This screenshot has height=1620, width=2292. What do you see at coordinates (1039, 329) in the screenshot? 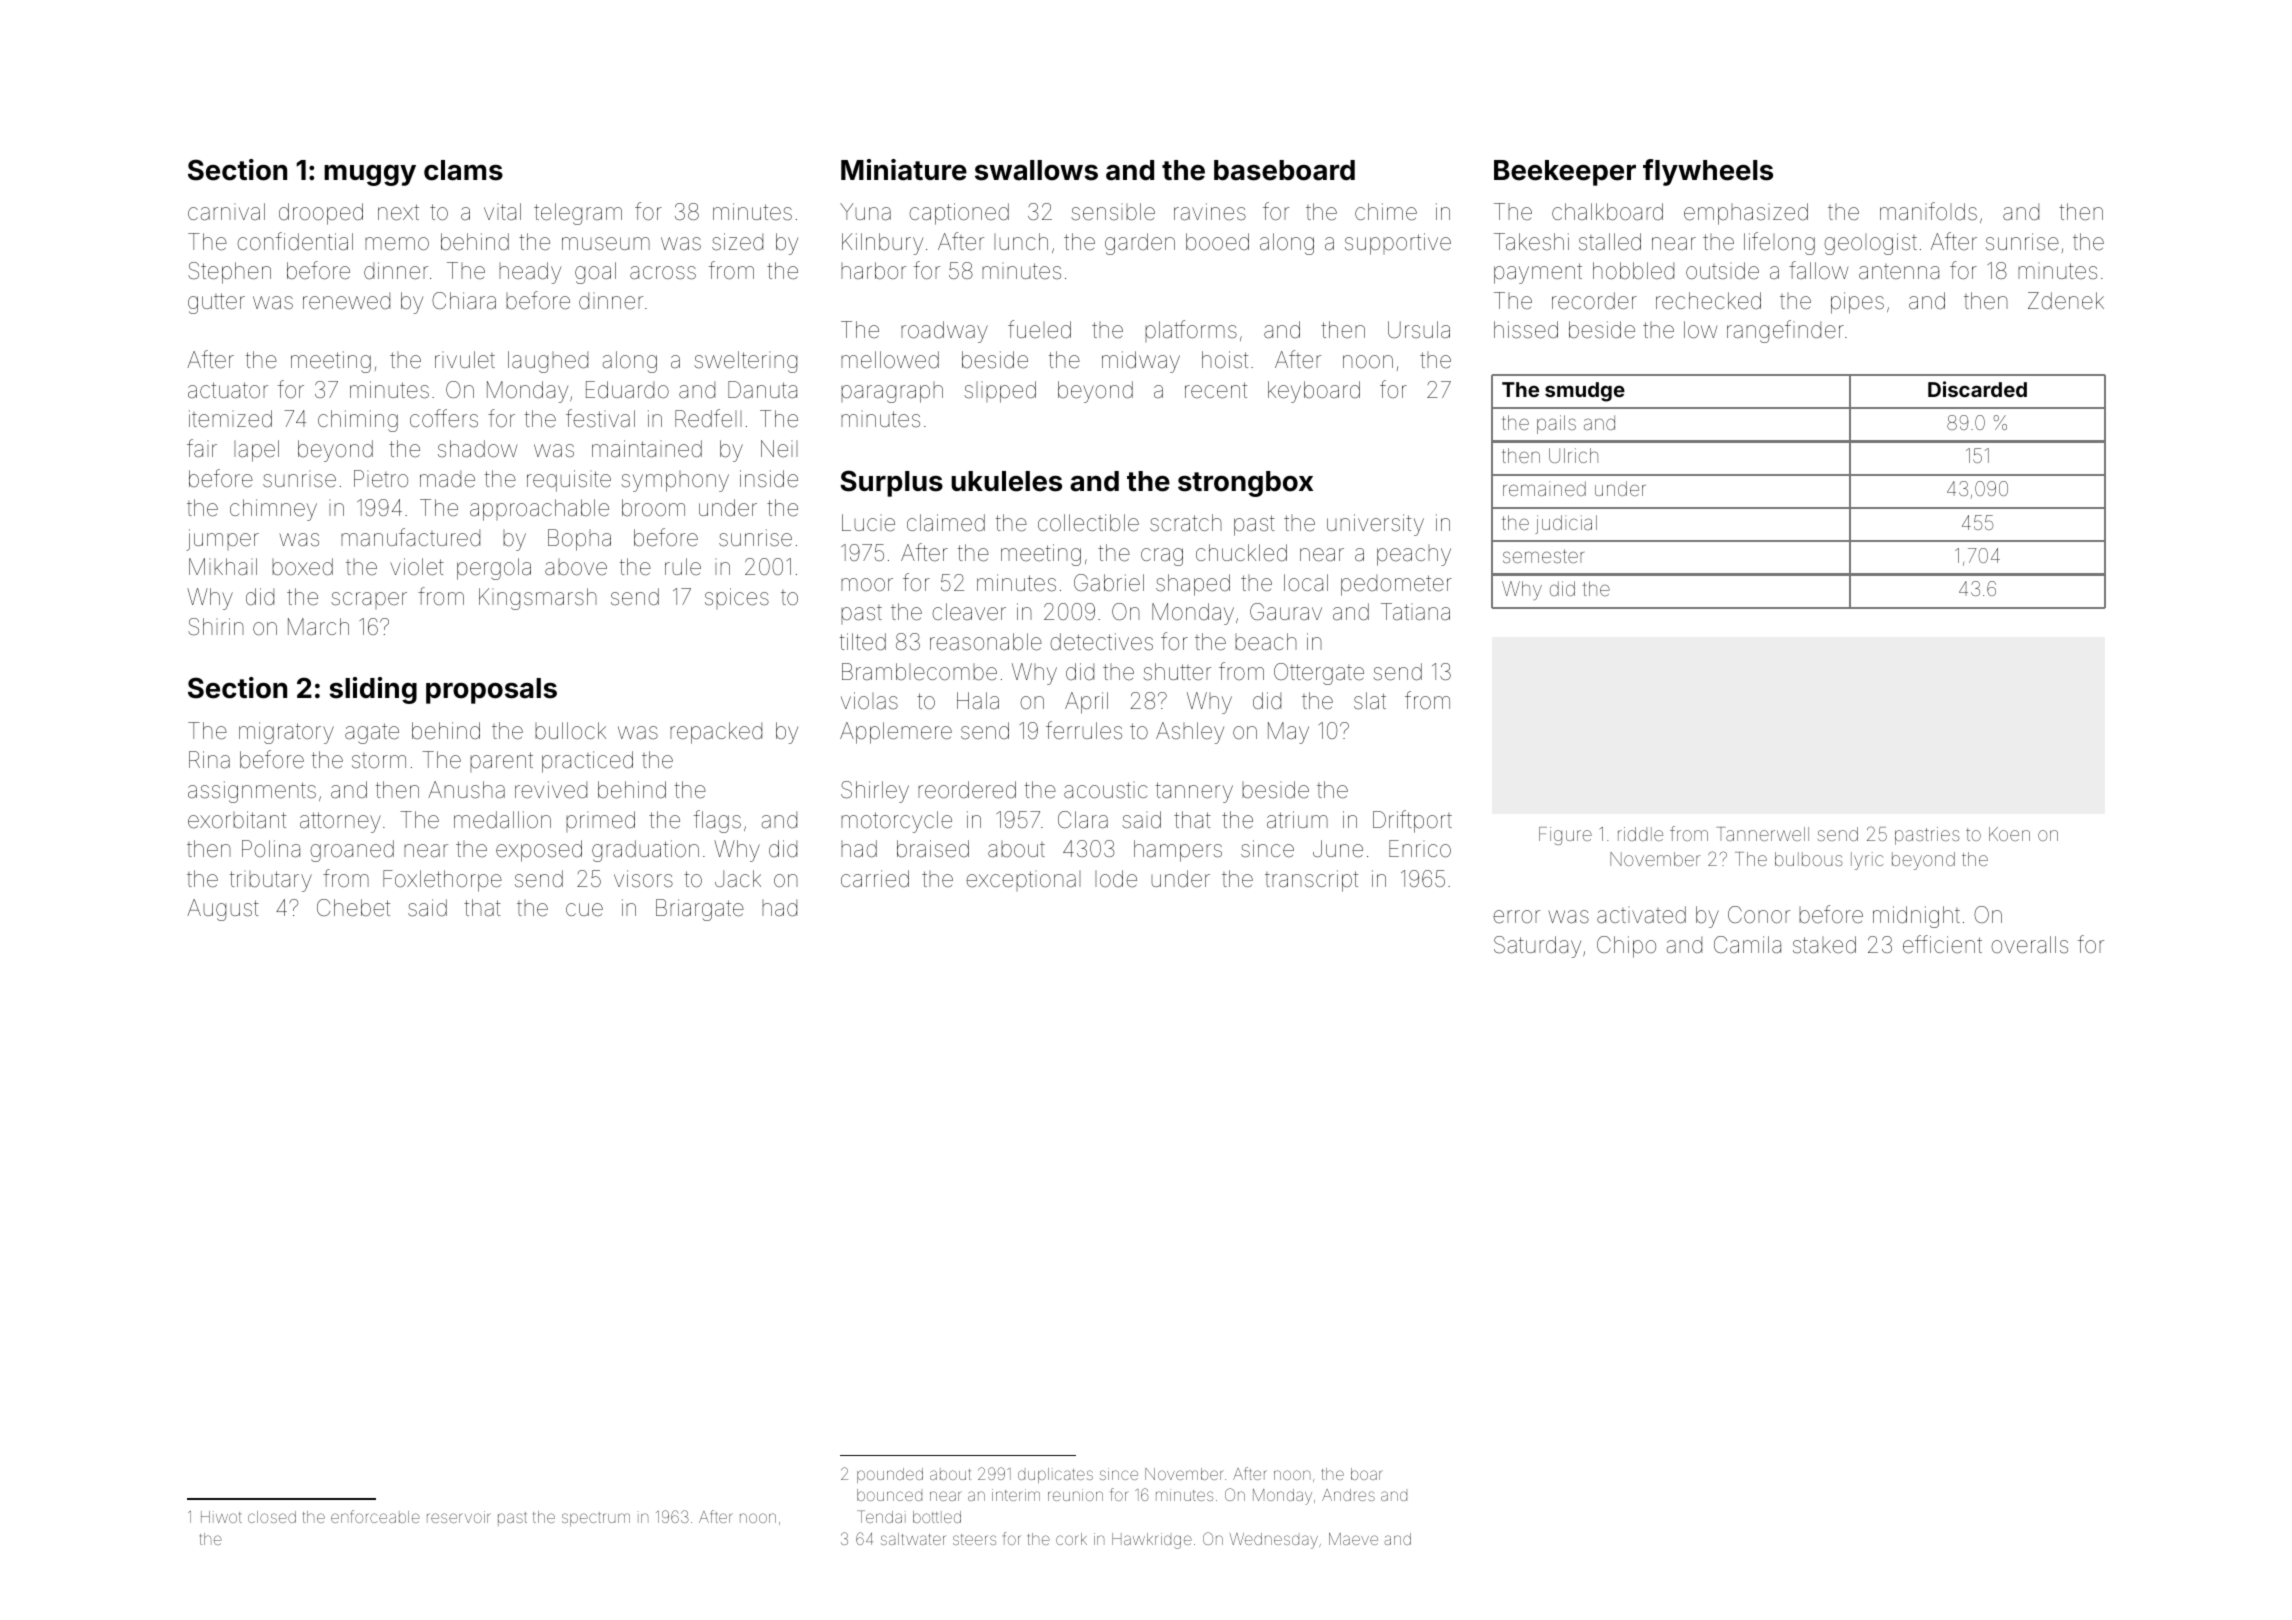
I see `fueled` at bounding box center [1039, 329].
